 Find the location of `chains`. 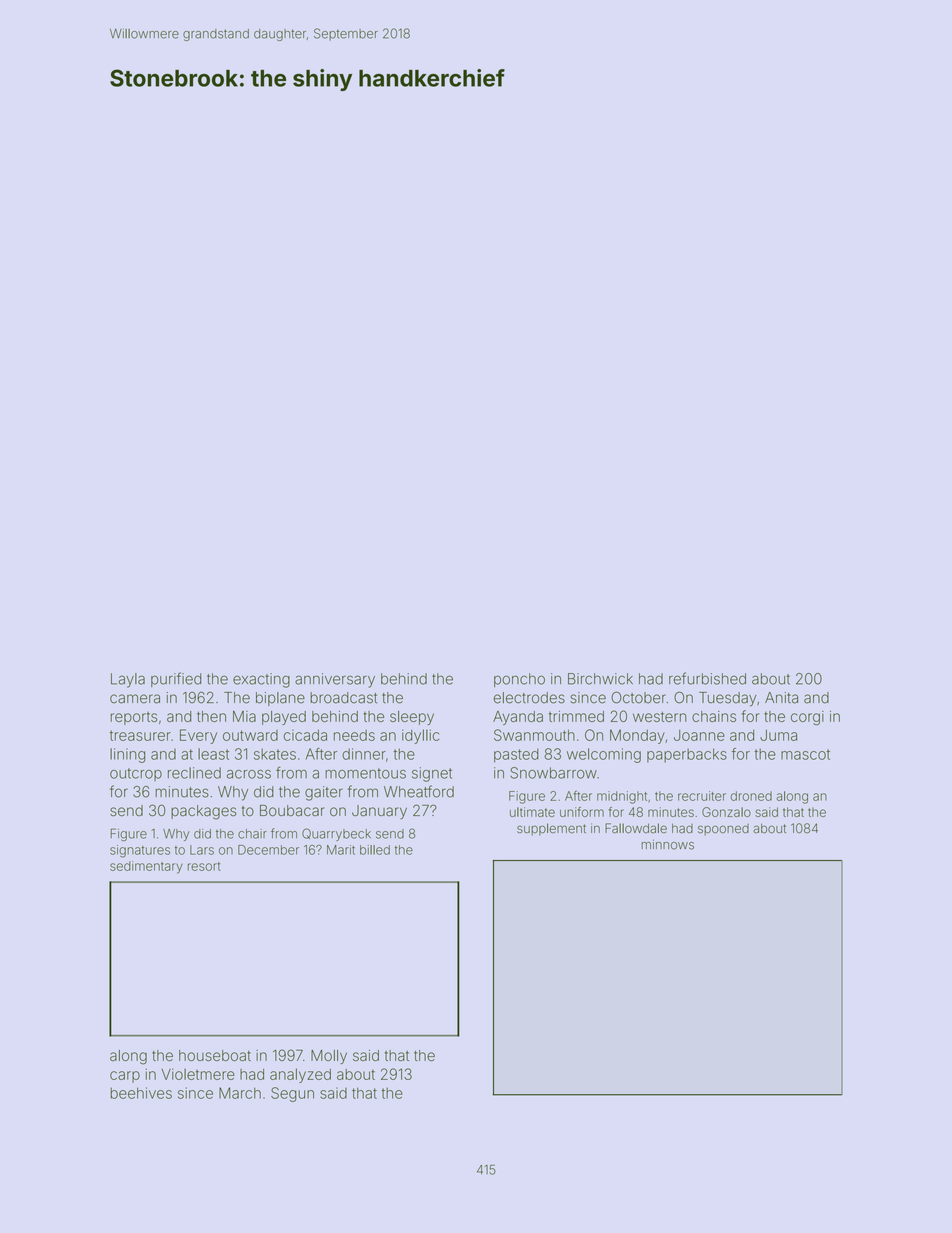

chains is located at coordinates (714, 716).
